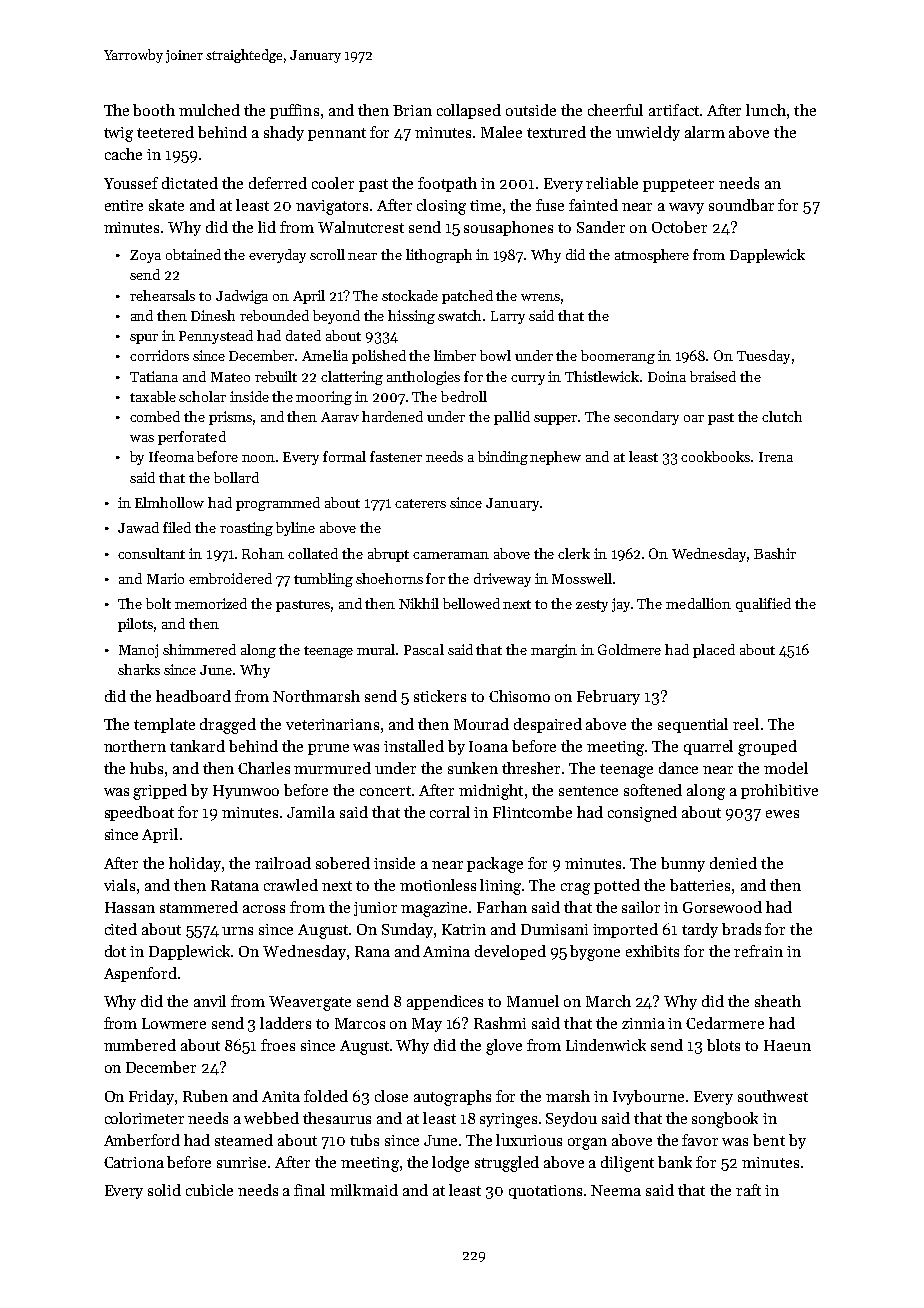 The height and width of the image is (1308, 924). What do you see at coordinates (648, 1097) in the image?
I see `Ivybourne` at bounding box center [648, 1097].
